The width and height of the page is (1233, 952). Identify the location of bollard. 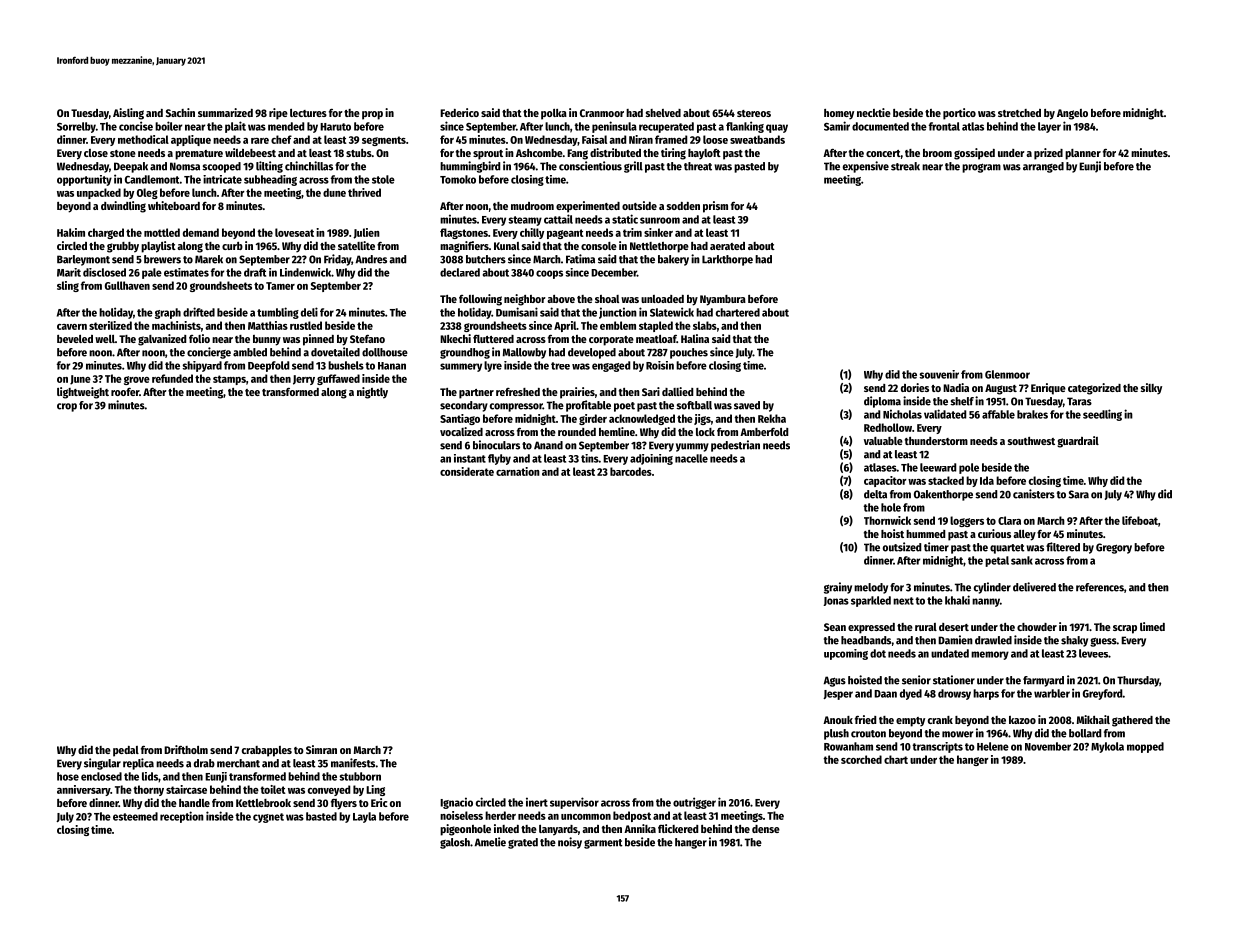
(1085, 733).
